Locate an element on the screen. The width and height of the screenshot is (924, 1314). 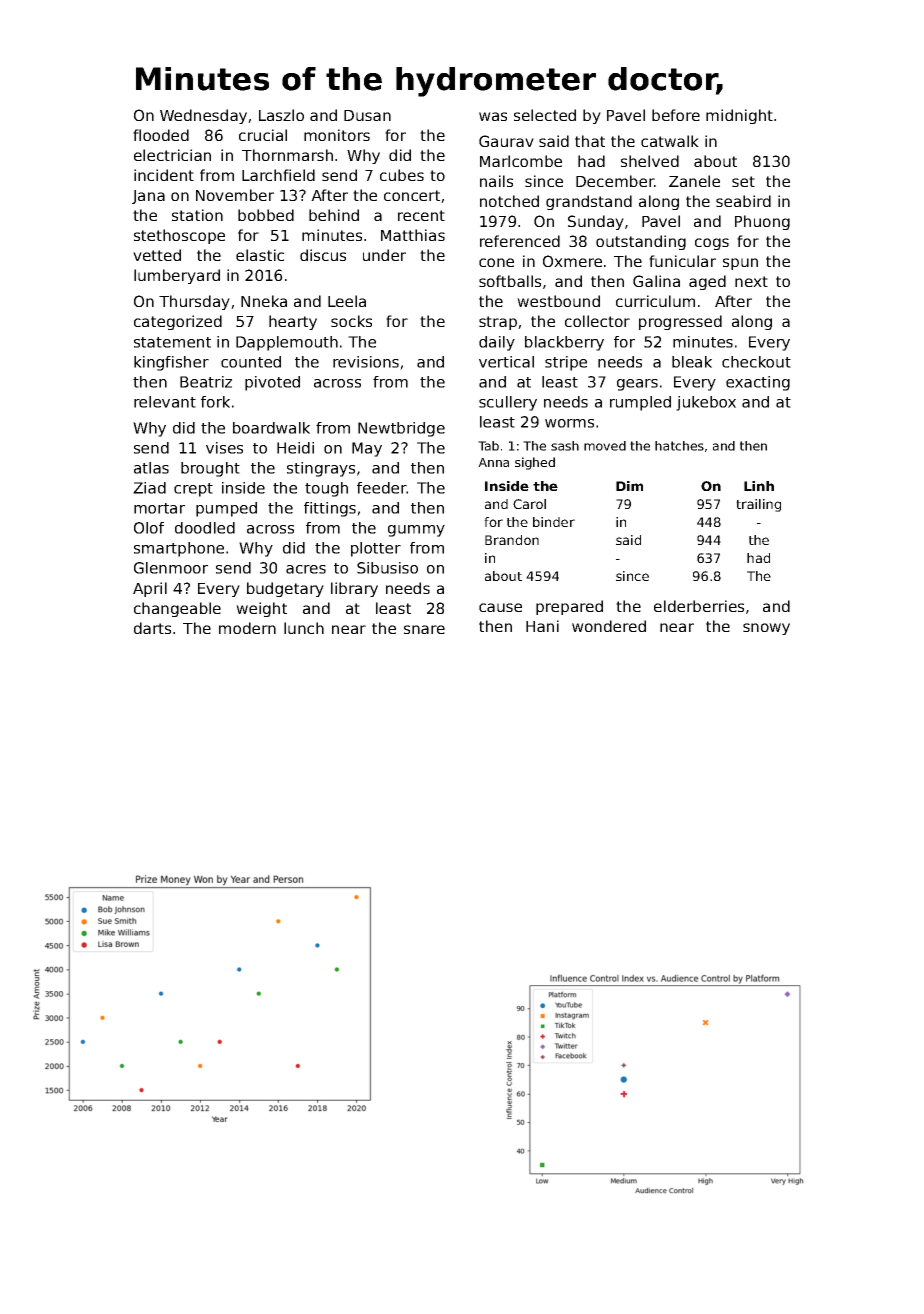
Hani is located at coordinates (542, 626).
